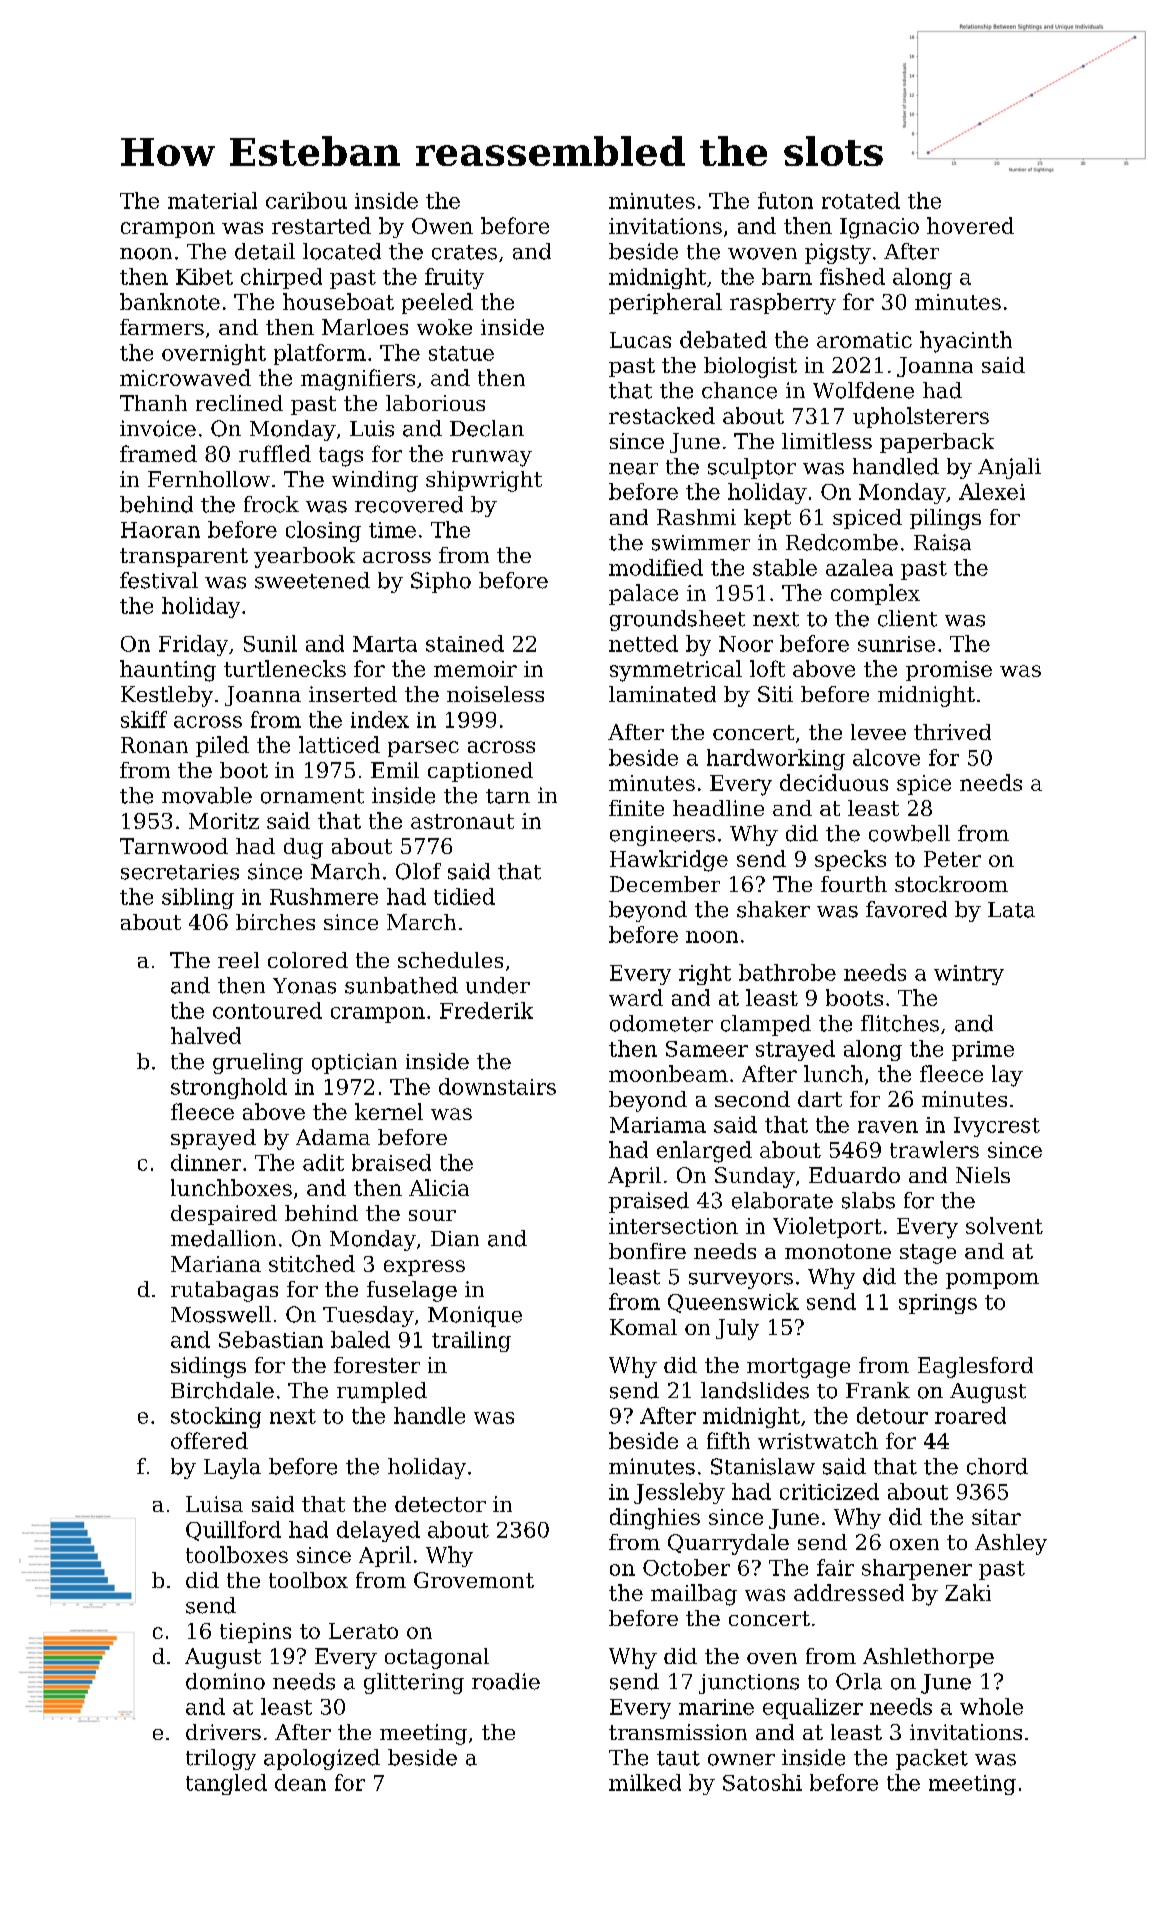 This screenshot has height=1922, width=1167. What do you see at coordinates (1011, 910) in the screenshot?
I see `Lata` at bounding box center [1011, 910].
